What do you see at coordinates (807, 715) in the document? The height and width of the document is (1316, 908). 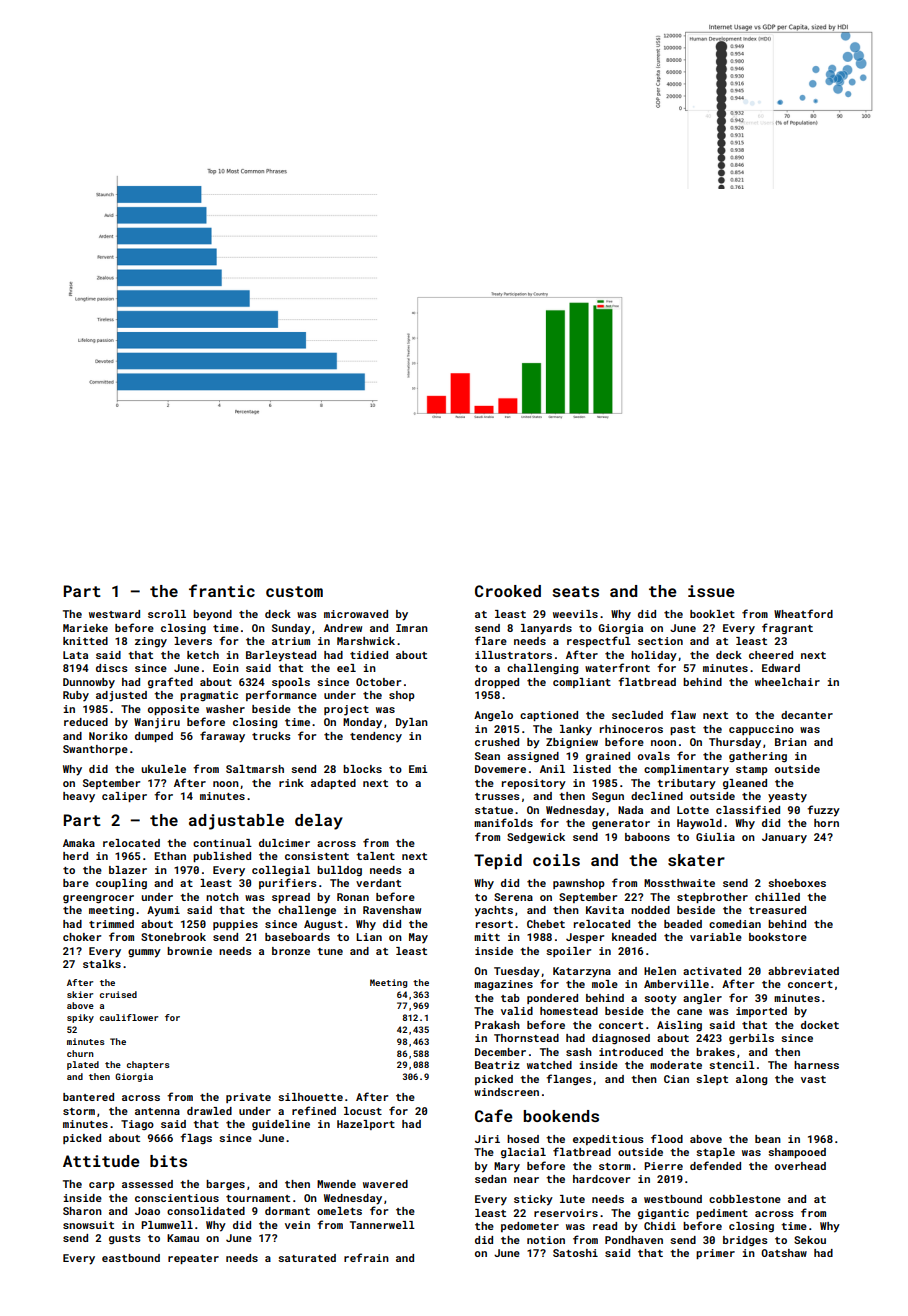 I see `decanter` at bounding box center [807, 715].
